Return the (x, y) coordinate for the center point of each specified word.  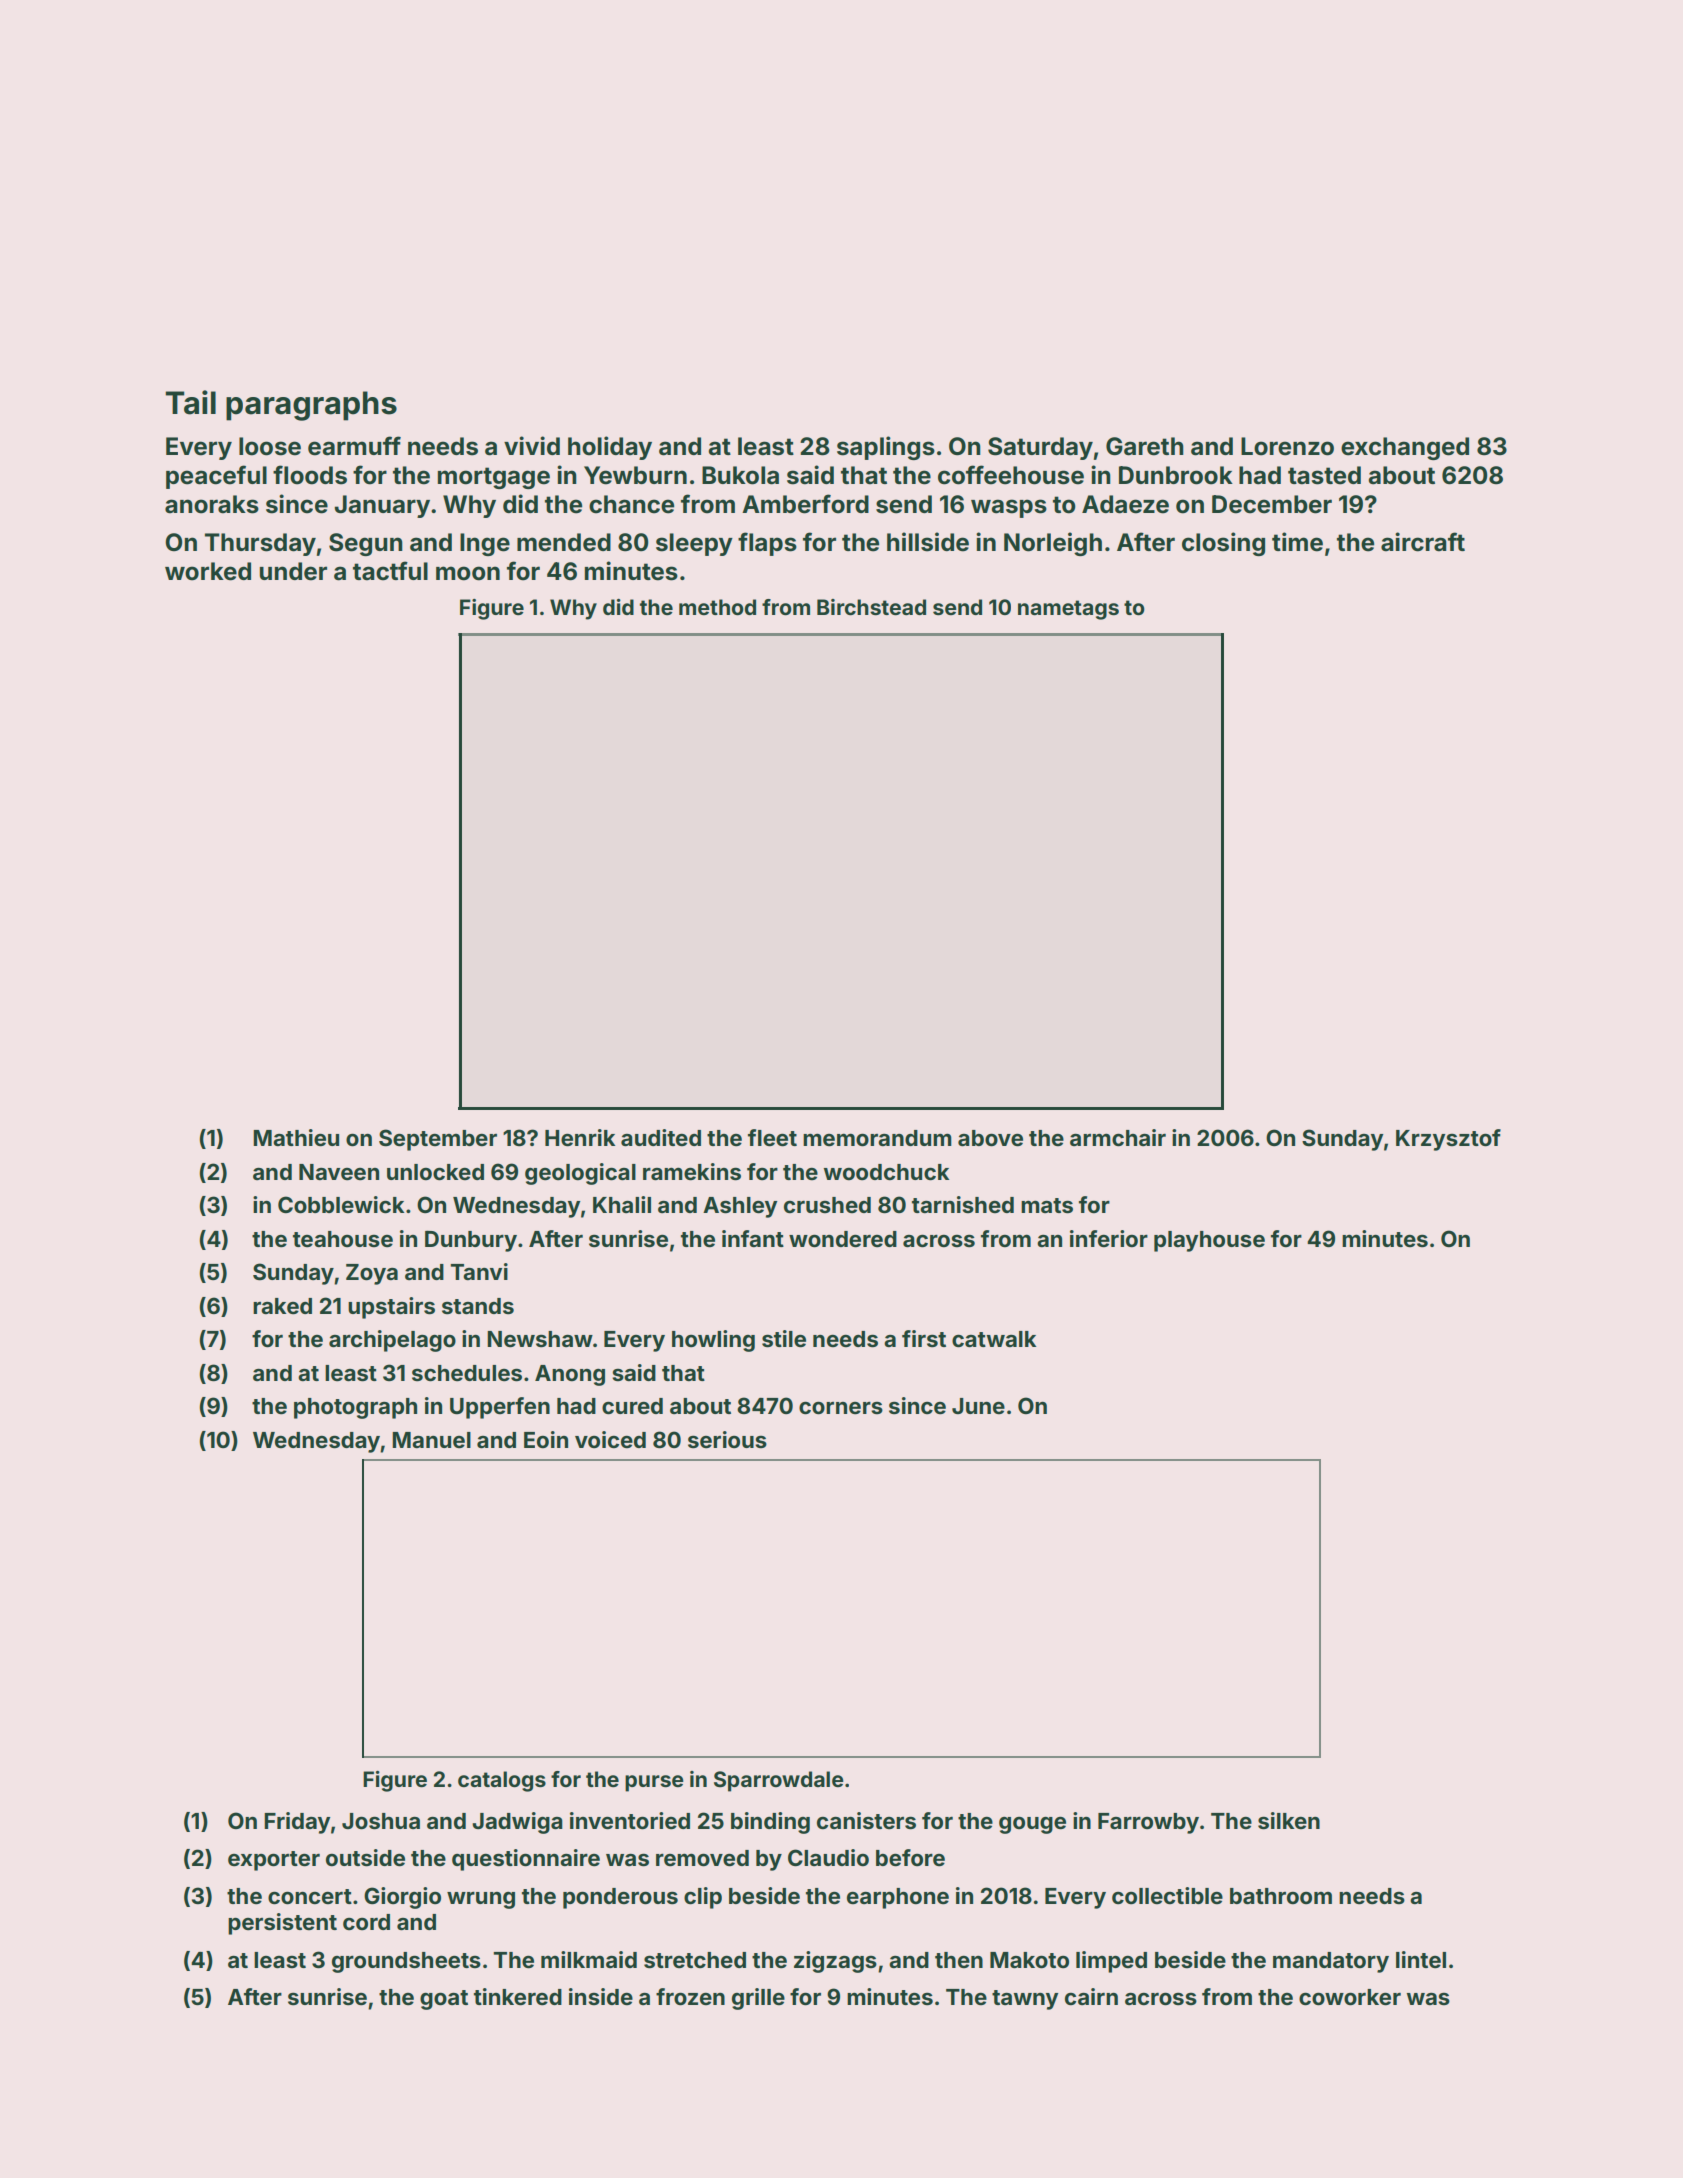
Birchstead (871, 607)
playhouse (1209, 1241)
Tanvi (479, 1271)
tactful (390, 571)
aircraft (1423, 542)
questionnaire (526, 1860)
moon (468, 573)
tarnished (963, 1204)
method (717, 607)
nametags (1068, 610)
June (978, 1406)
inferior (1109, 1238)
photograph (355, 1408)
